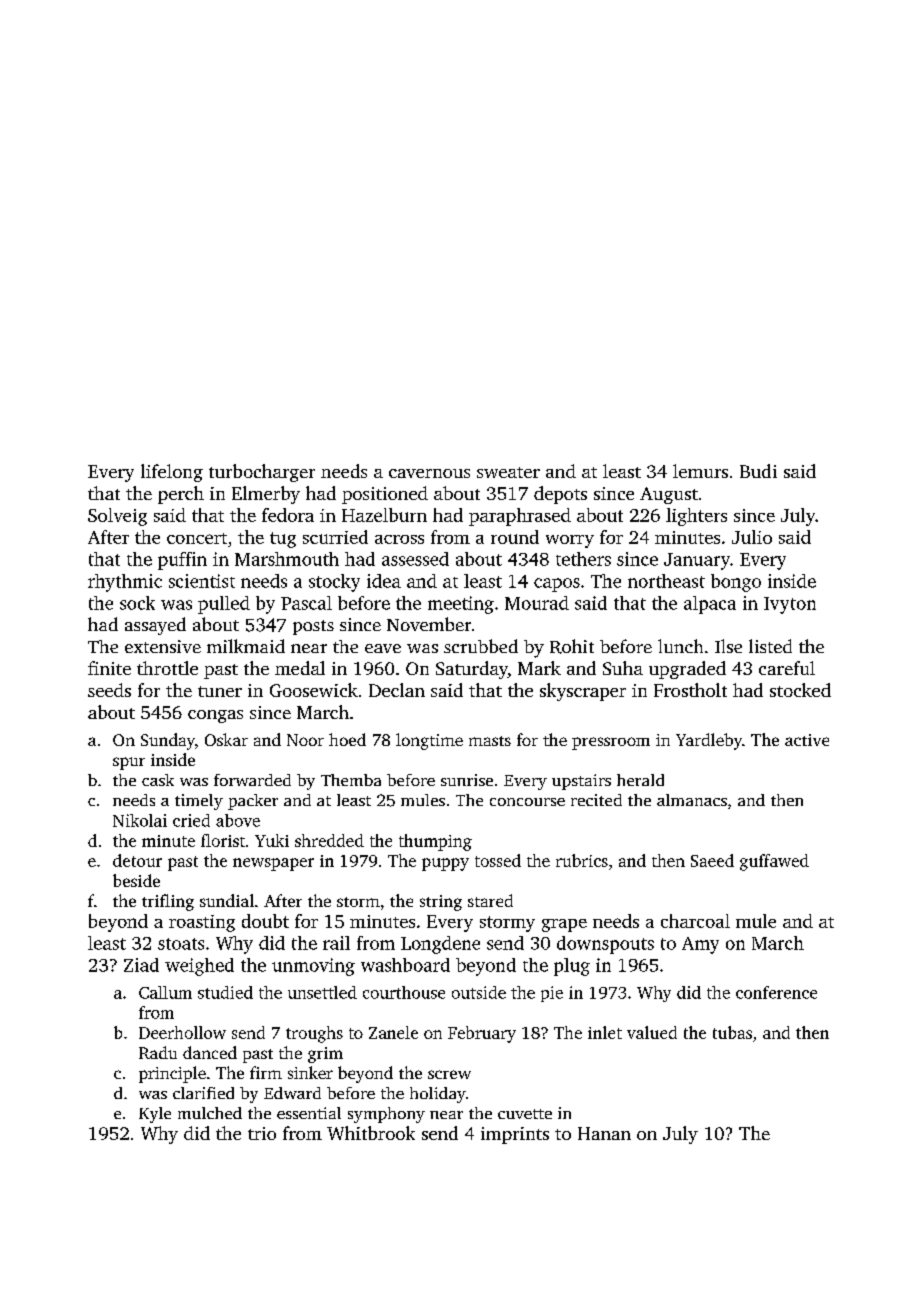 The height and width of the document is (1311, 924). Describe the element at coordinates (227, 900) in the document. I see `sundial` at that location.
